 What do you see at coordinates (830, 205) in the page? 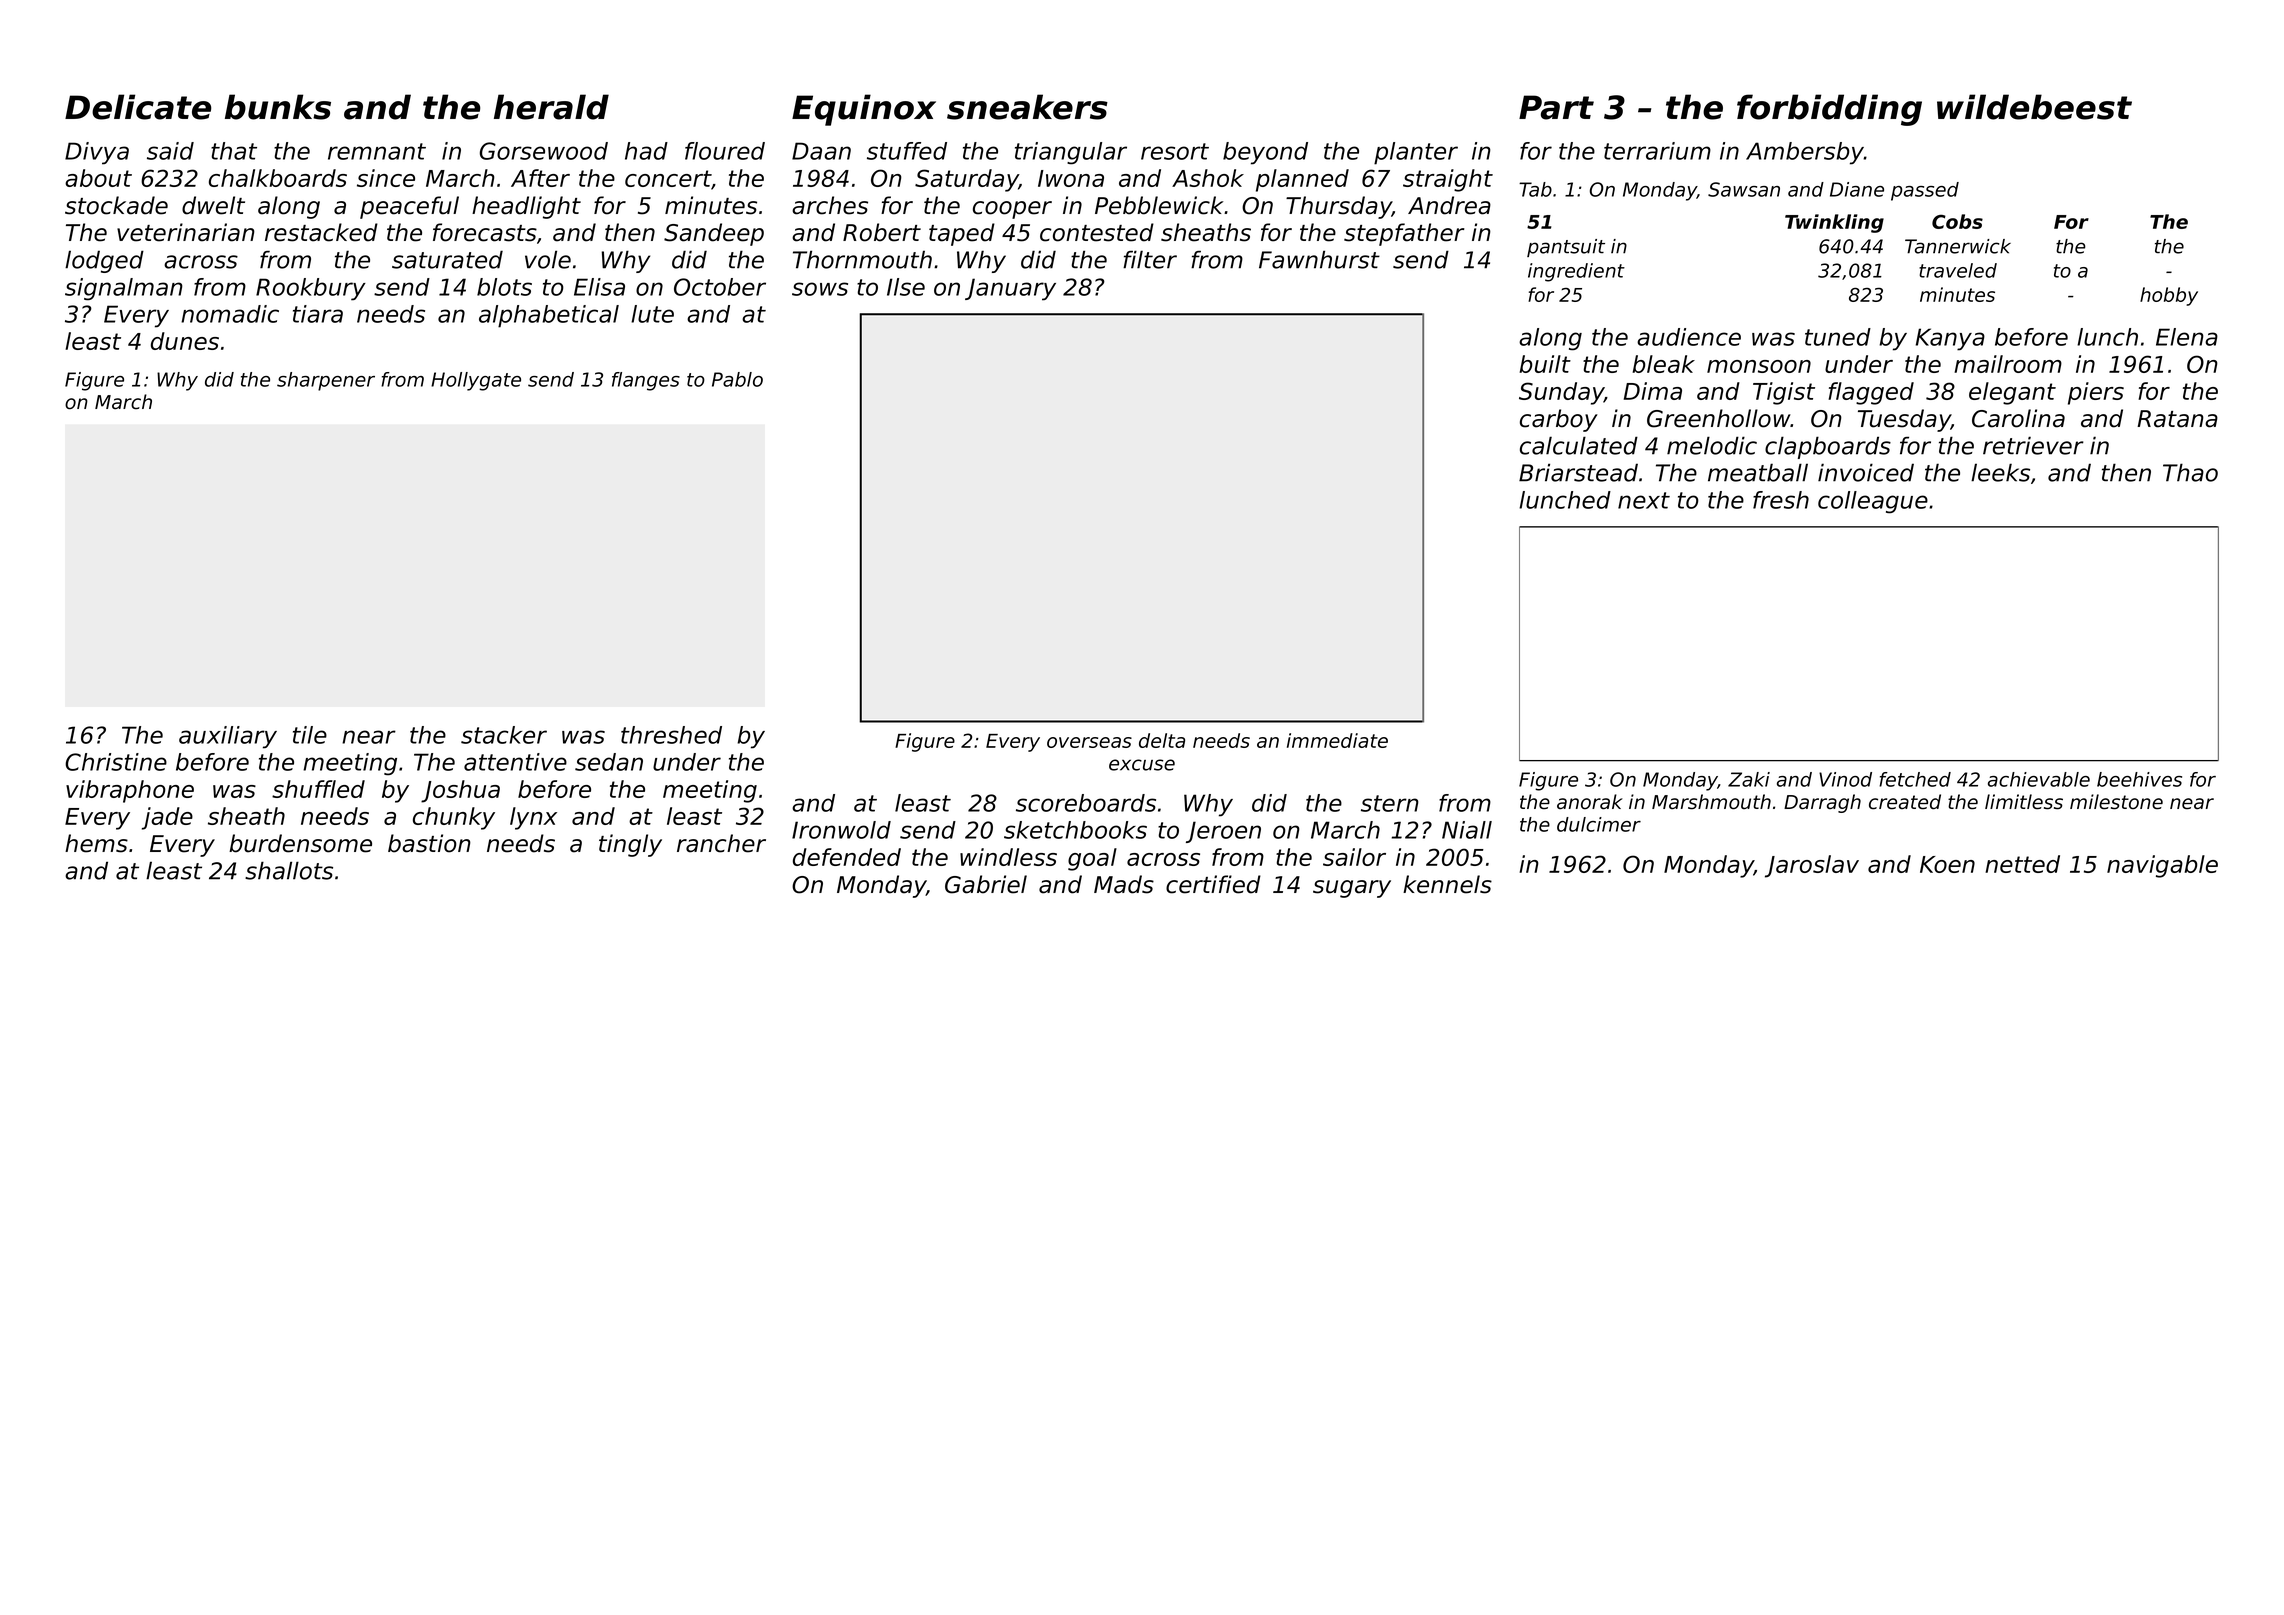
I see `arches` at bounding box center [830, 205].
